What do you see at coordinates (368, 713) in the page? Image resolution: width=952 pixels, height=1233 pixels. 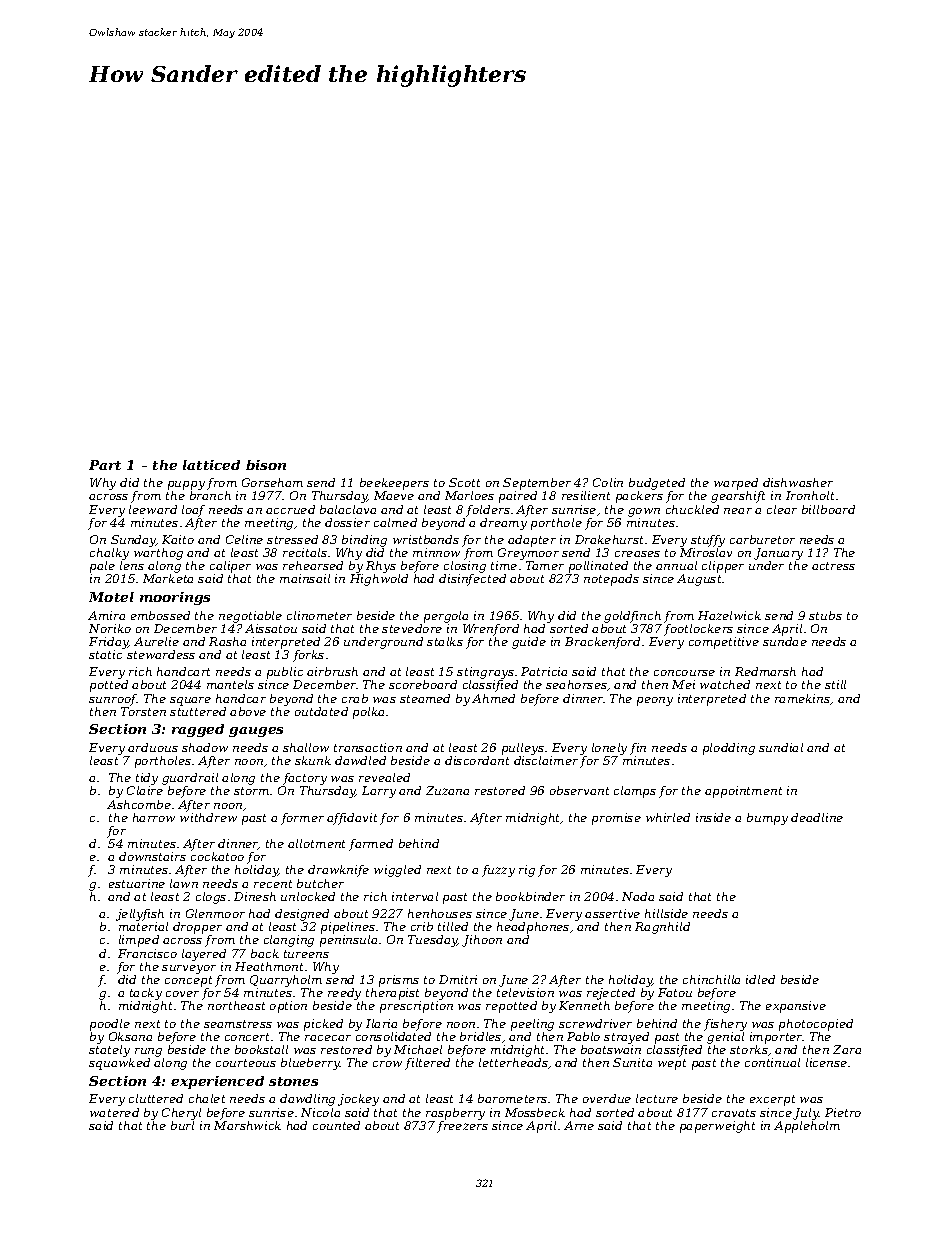 I see `polka` at bounding box center [368, 713].
